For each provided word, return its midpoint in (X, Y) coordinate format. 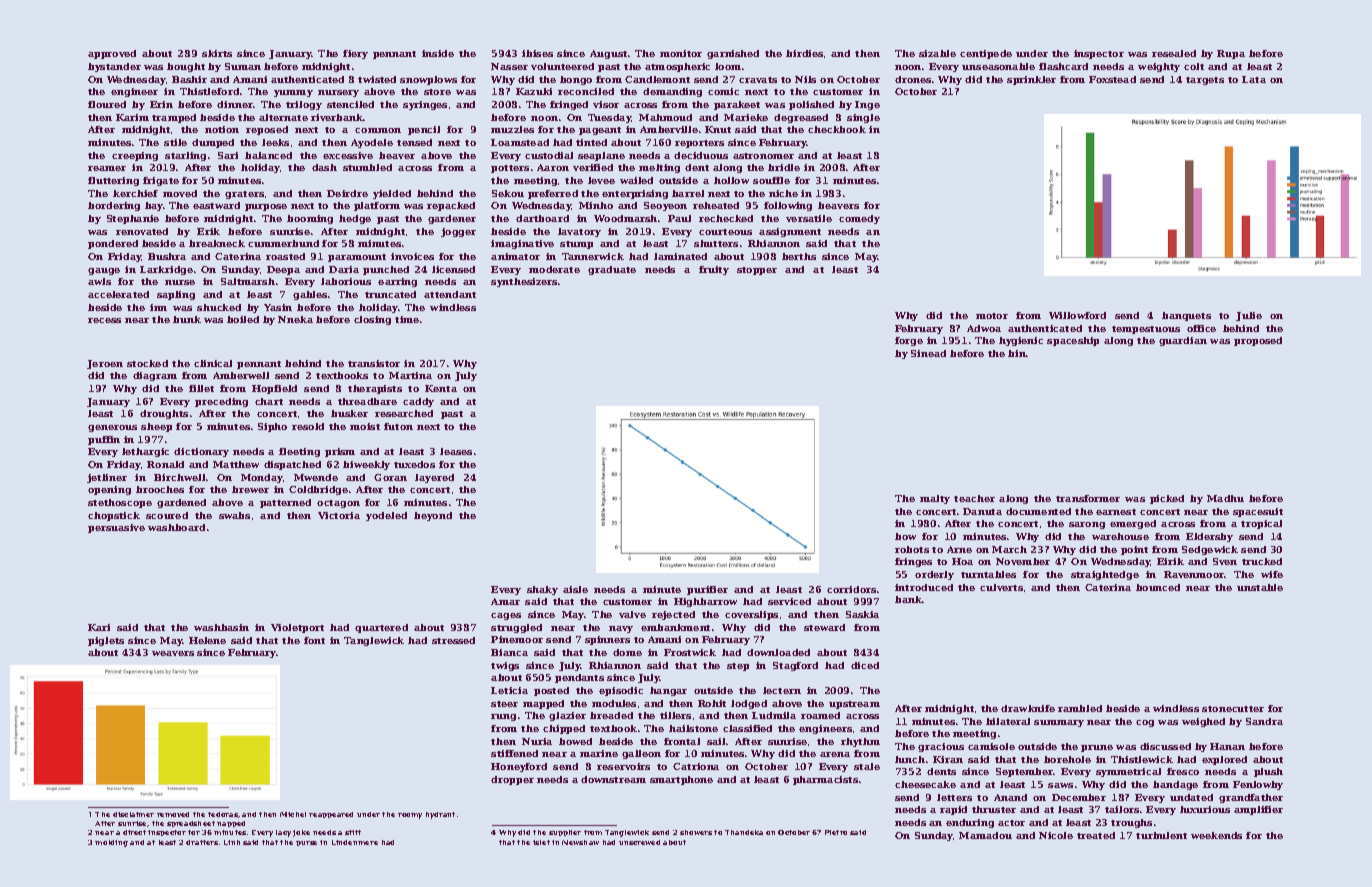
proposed (1258, 341)
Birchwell (179, 477)
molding (111, 843)
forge (909, 341)
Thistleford (209, 91)
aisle (575, 589)
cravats (758, 80)
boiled (243, 319)
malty (935, 499)
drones (913, 79)
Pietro (836, 832)
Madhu (1225, 498)
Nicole (1056, 835)
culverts (1001, 587)
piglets (106, 641)
